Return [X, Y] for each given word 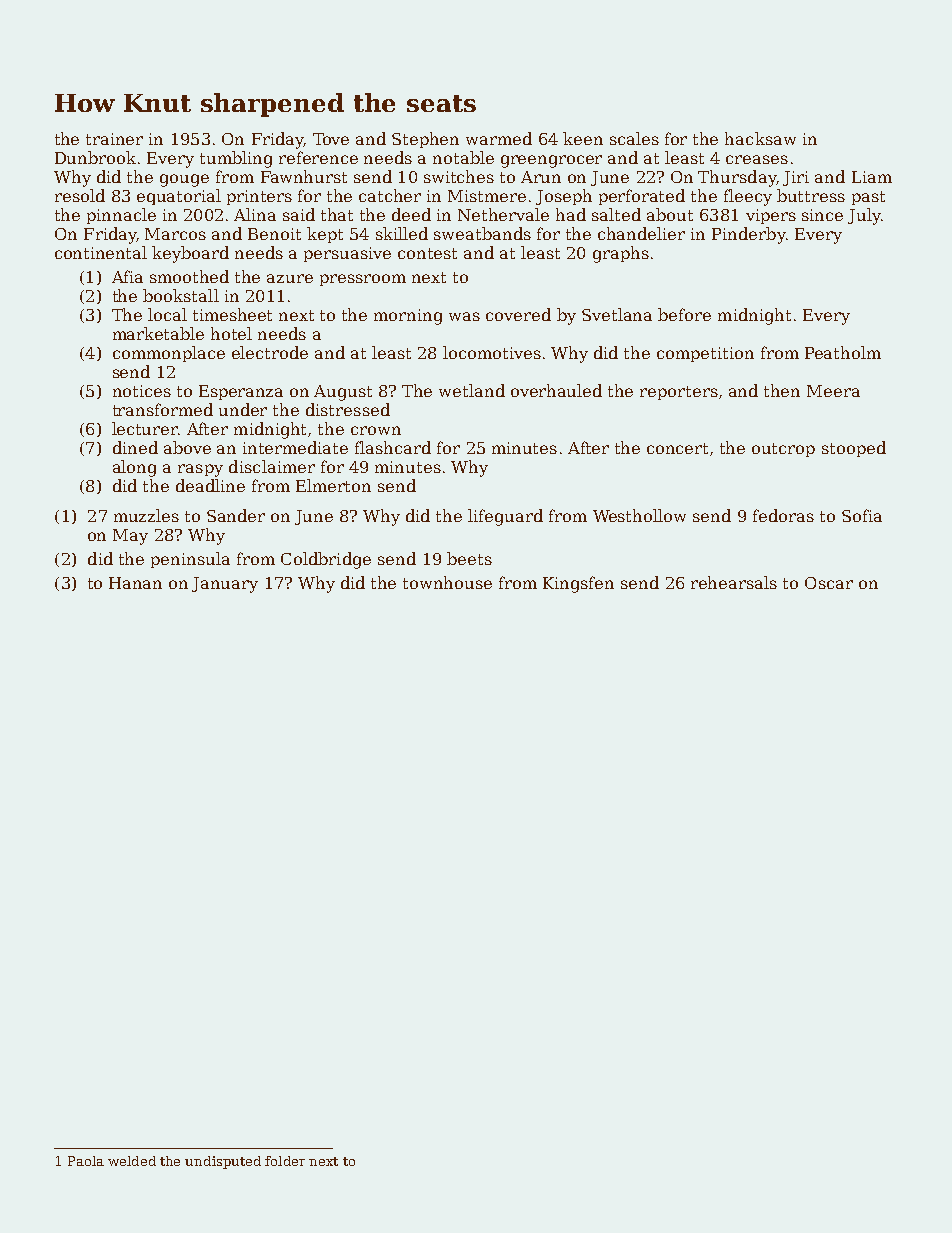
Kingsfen [578, 584]
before [684, 314]
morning [408, 317]
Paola [86, 1161]
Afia [127, 276]
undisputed [223, 1162]
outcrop [783, 450]
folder [285, 1161]
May [130, 537]
